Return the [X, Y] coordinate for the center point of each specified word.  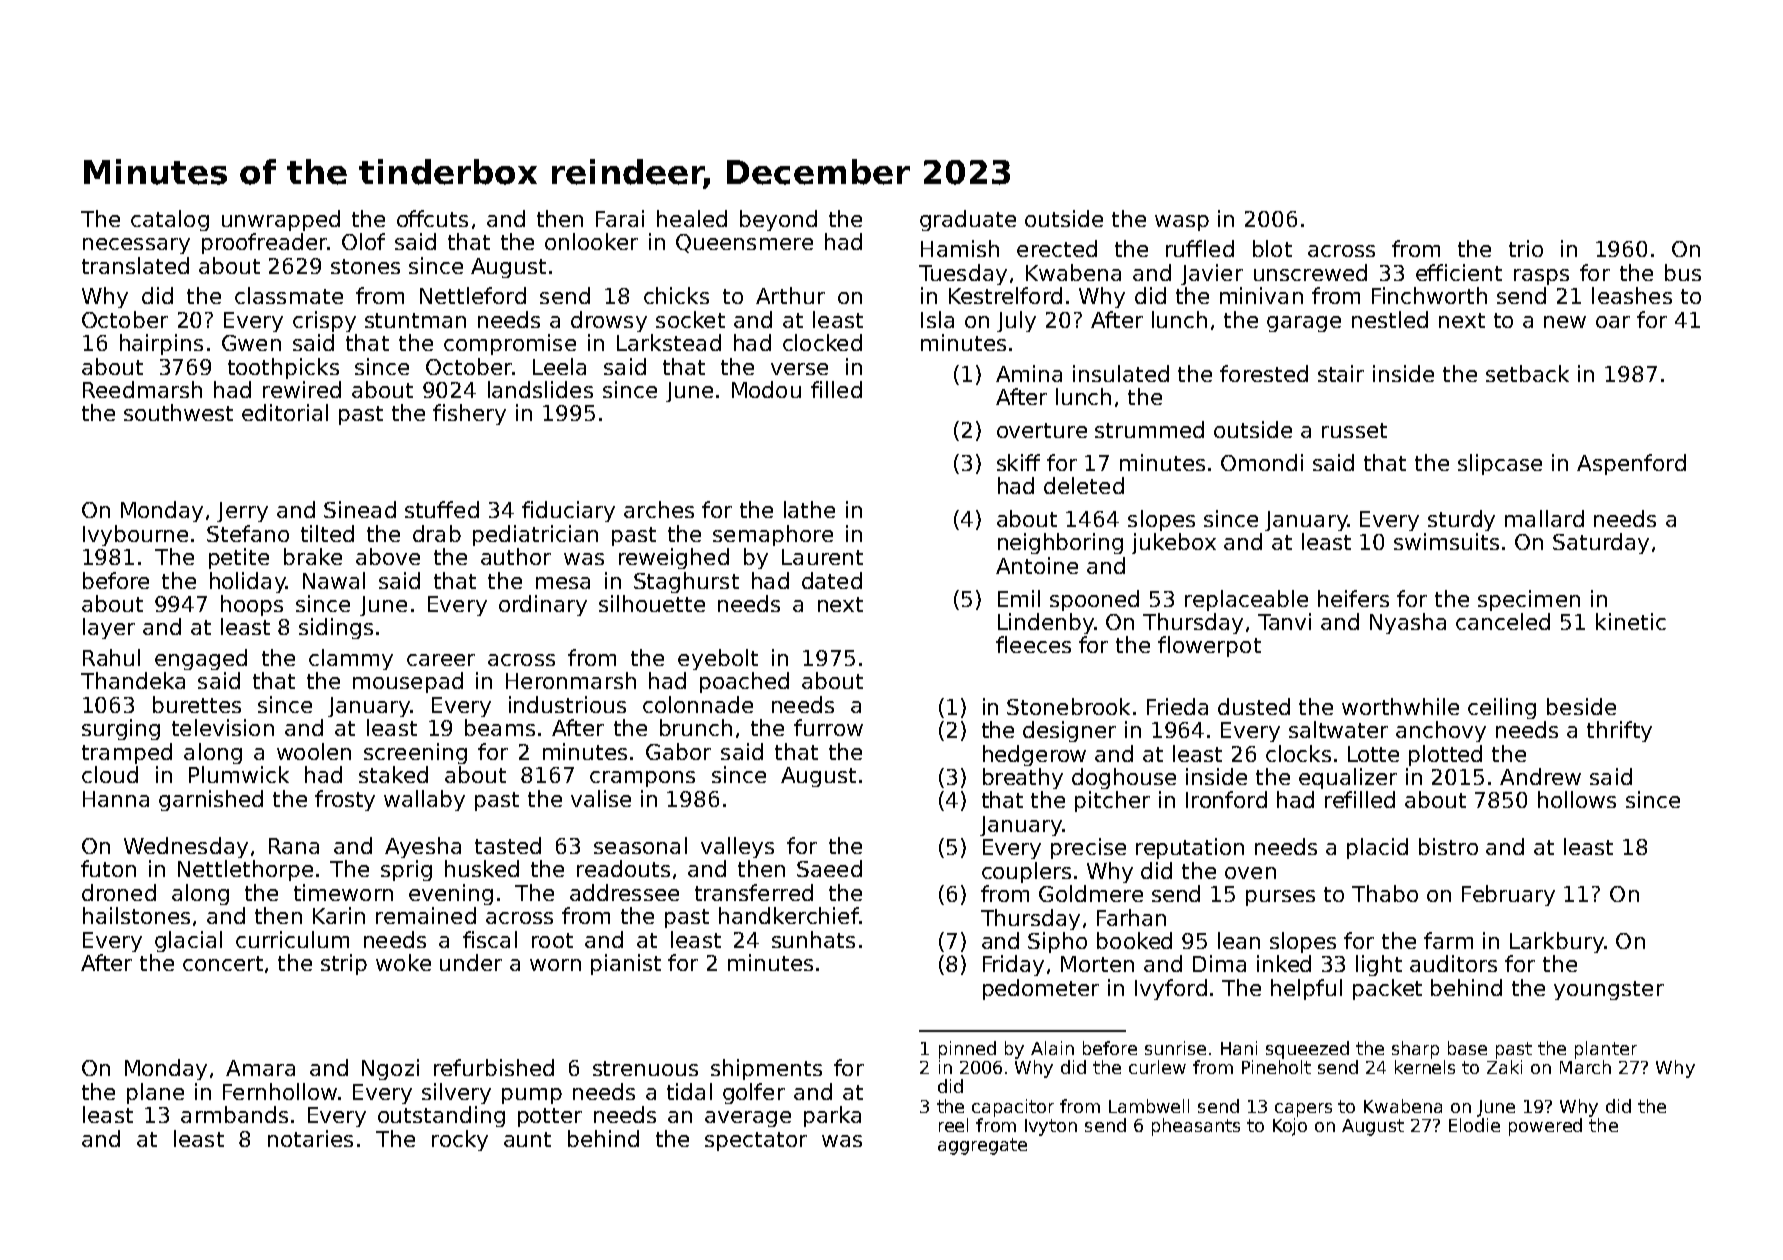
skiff [1018, 462]
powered [1545, 1127]
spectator [756, 1141]
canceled [1503, 621]
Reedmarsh [142, 389]
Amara [260, 1068]
